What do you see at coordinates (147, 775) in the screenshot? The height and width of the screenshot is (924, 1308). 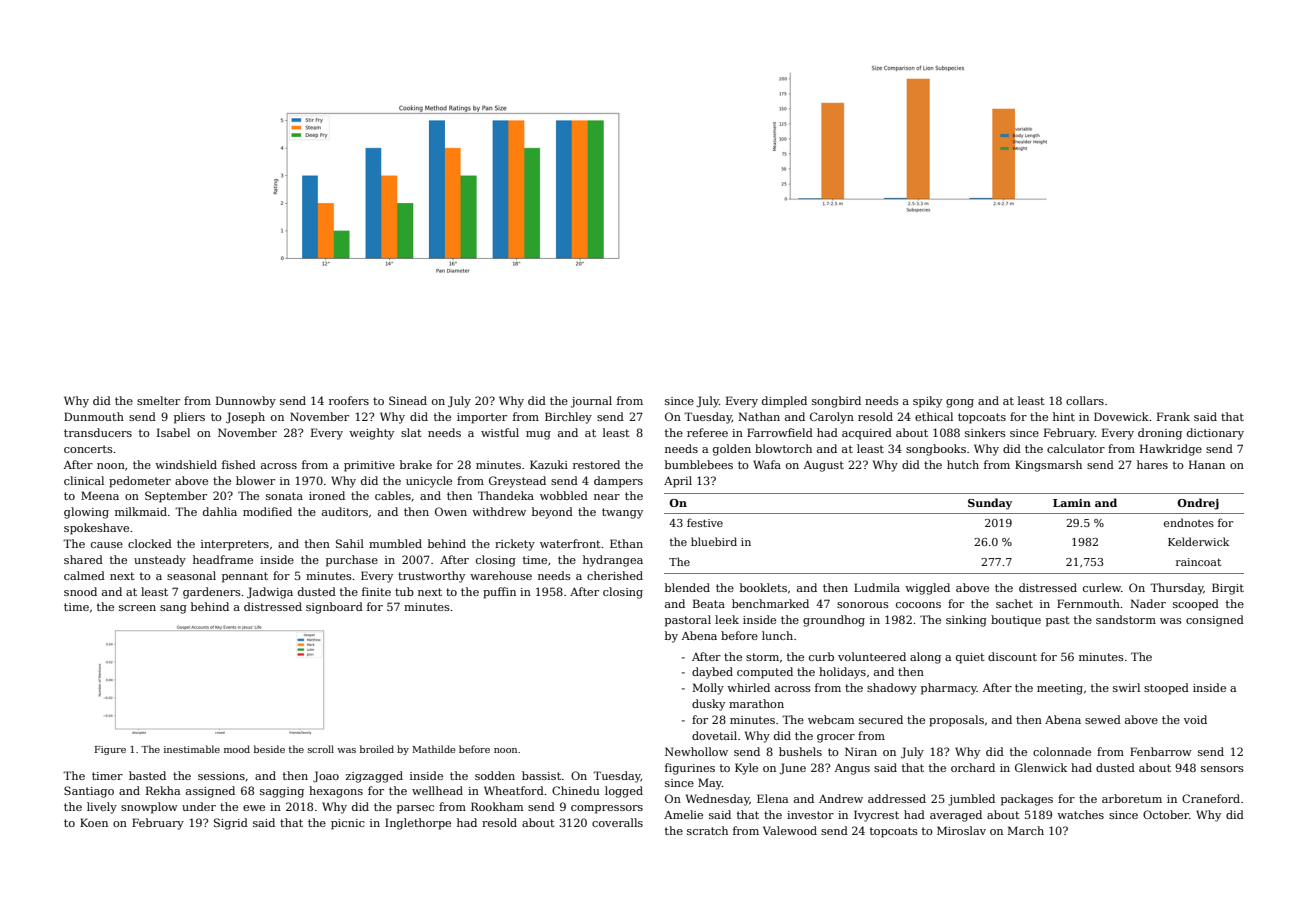 I see `basted` at bounding box center [147, 775].
